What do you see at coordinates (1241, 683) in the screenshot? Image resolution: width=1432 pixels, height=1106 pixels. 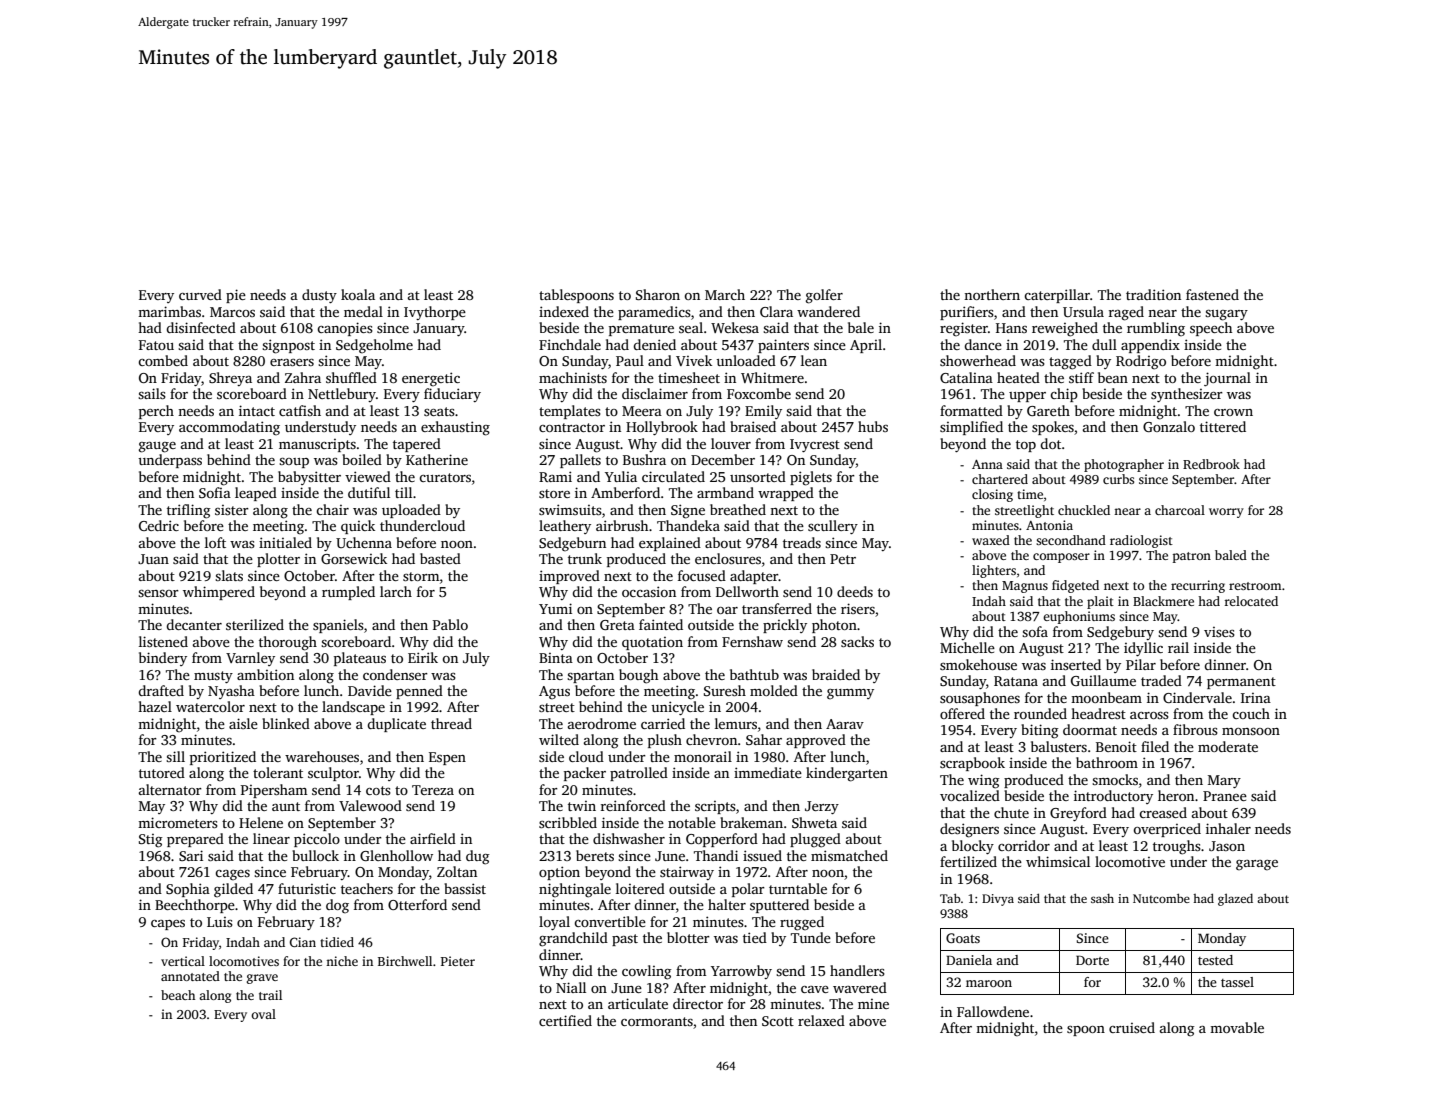 I see `permanent` at bounding box center [1241, 683].
